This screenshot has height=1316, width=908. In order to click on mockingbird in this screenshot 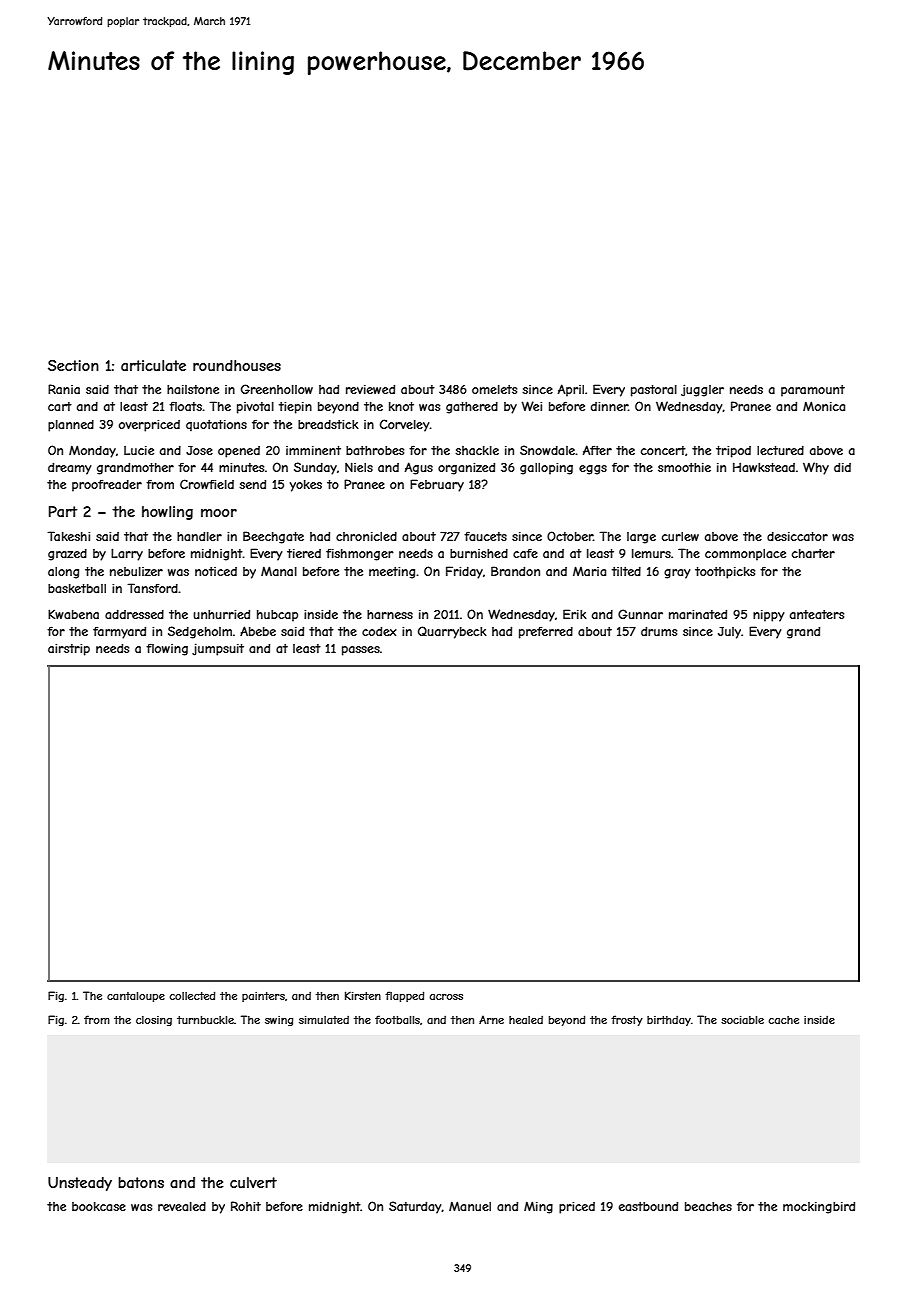, I will do `click(819, 1208)`.
